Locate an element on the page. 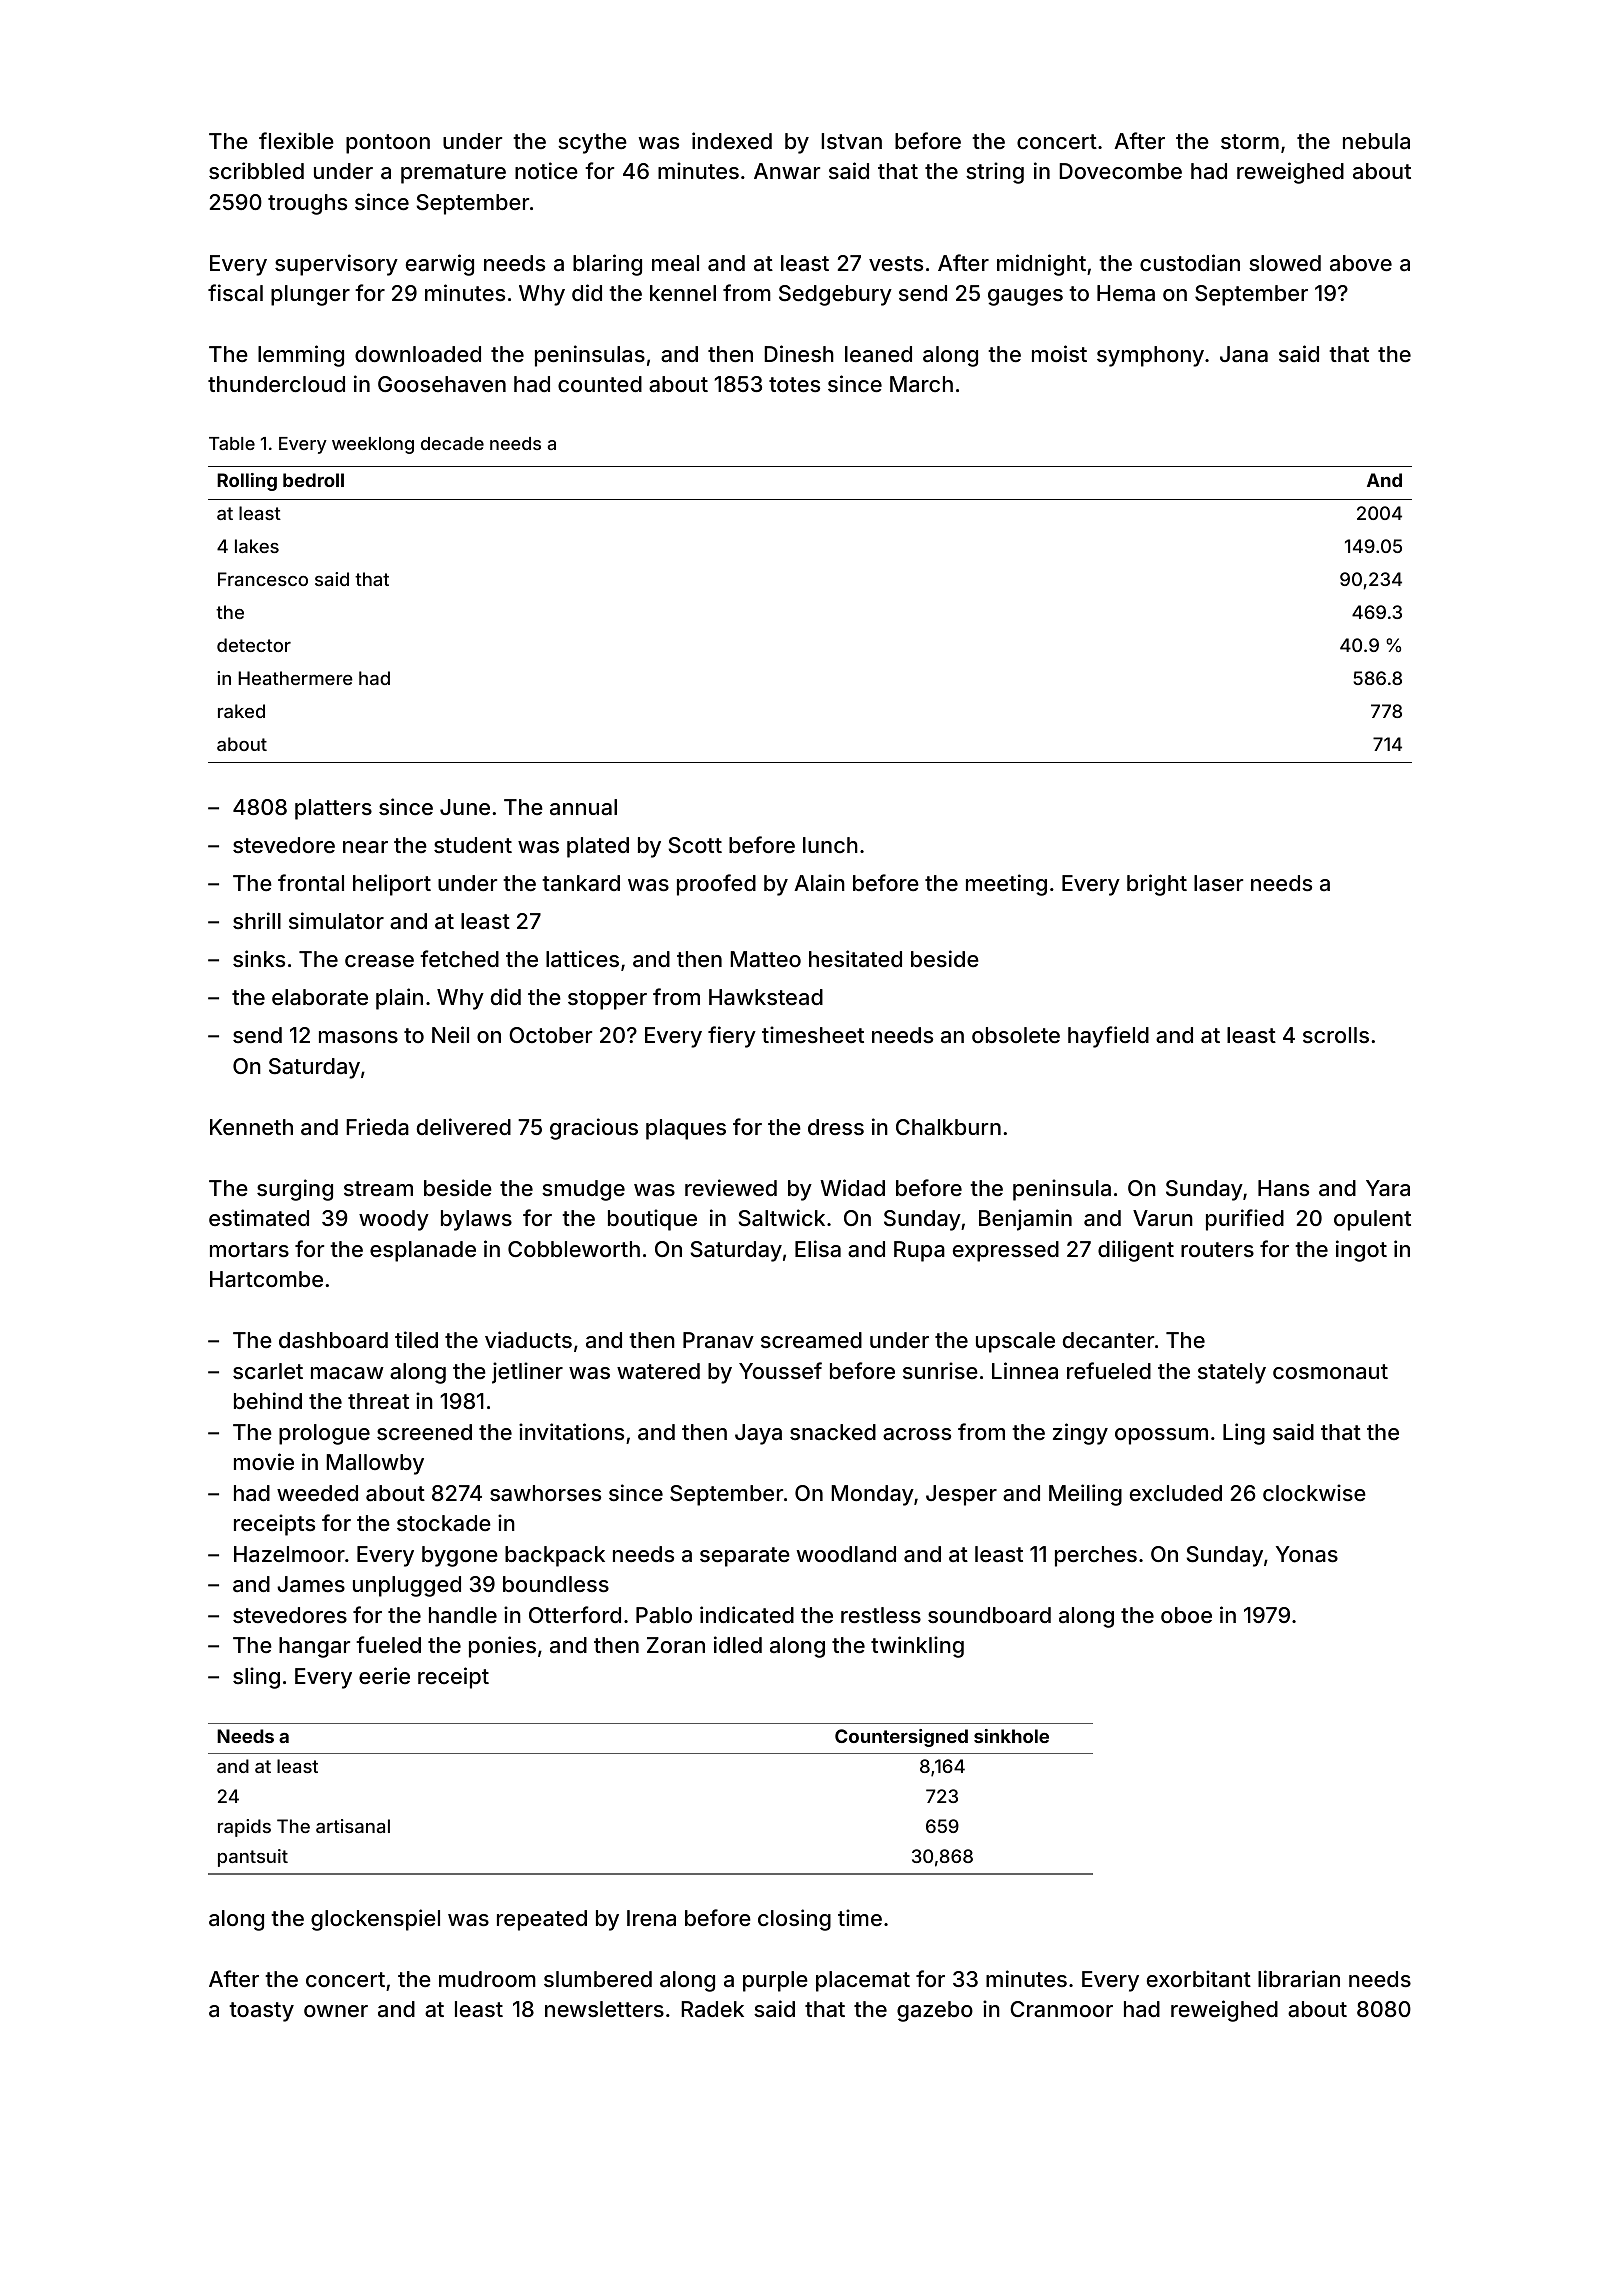 Image resolution: width=1620 pixels, height=2292 pixels. indexed is located at coordinates (732, 140).
